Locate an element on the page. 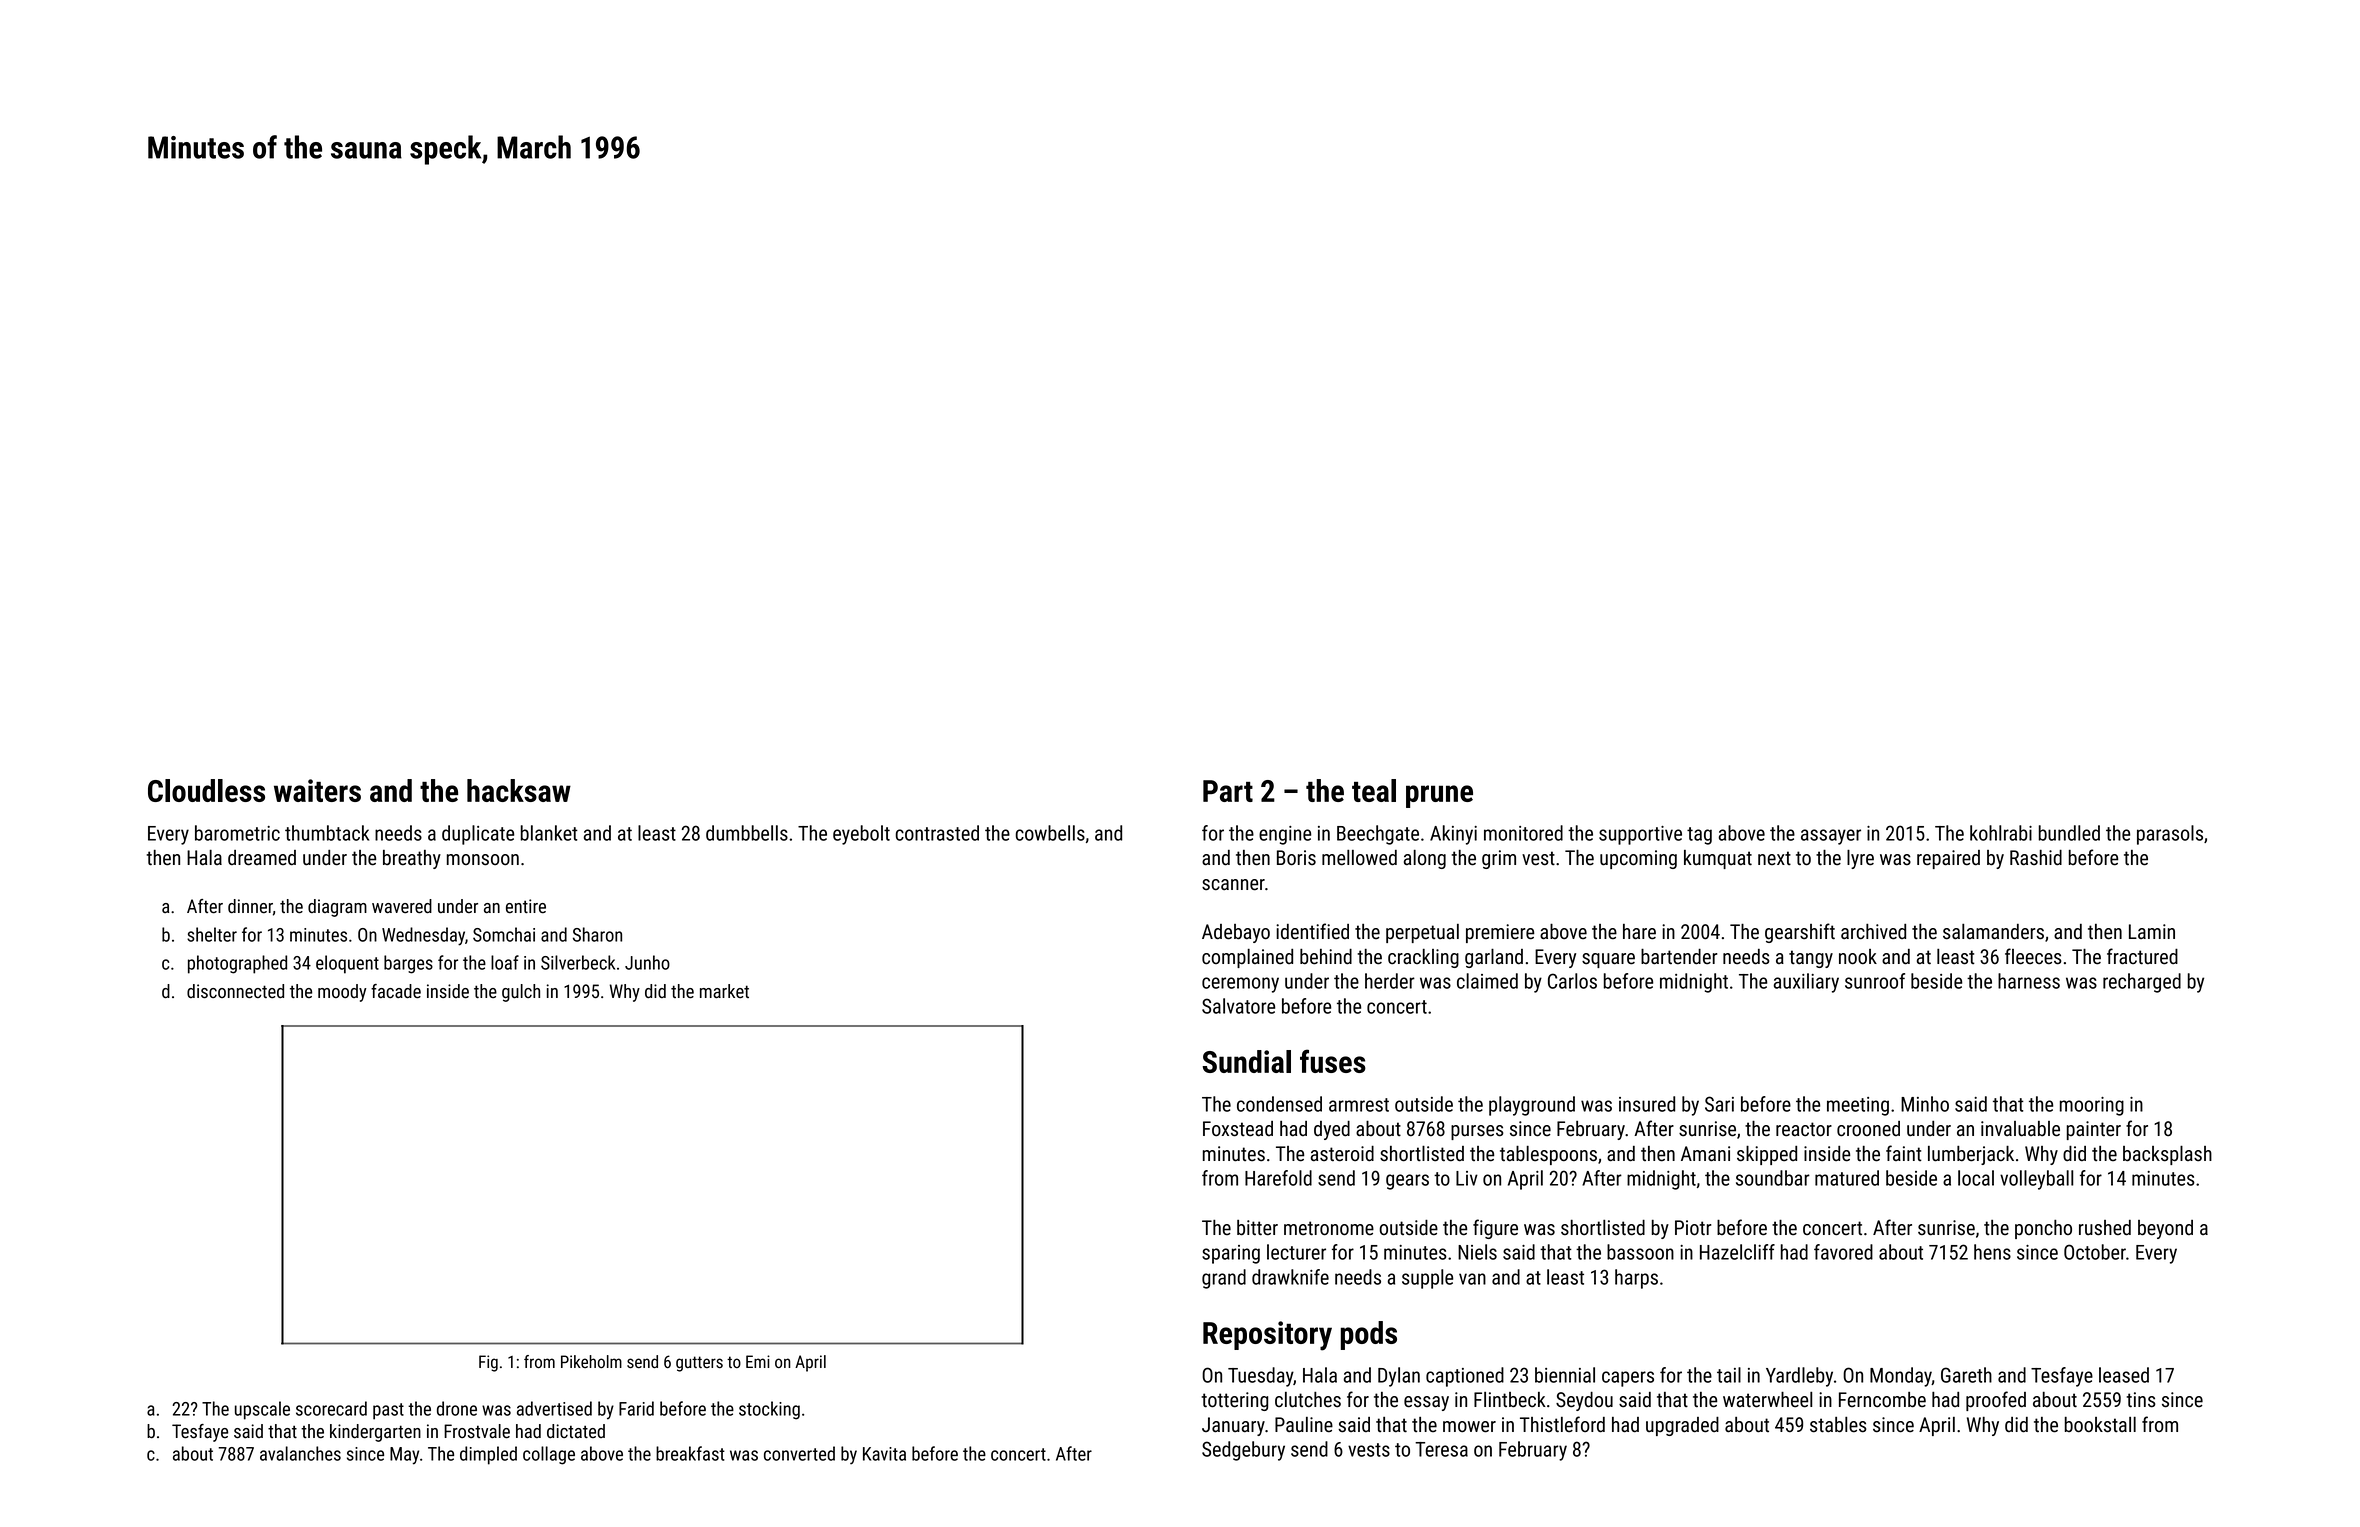  grand is located at coordinates (1224, 1279).
